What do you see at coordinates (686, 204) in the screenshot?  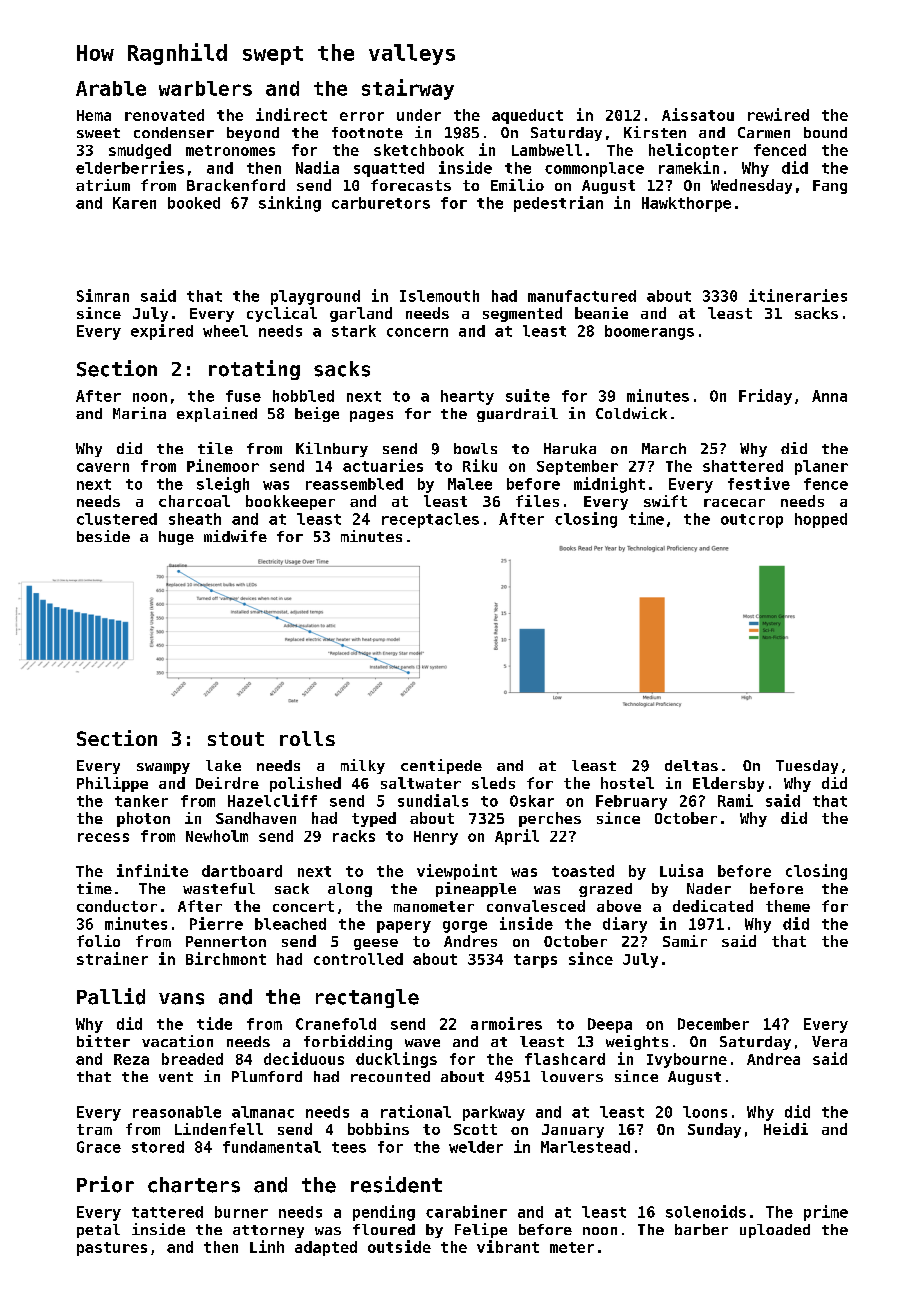 I see `Hawkthorpe` at bounding box center [686, 204].
